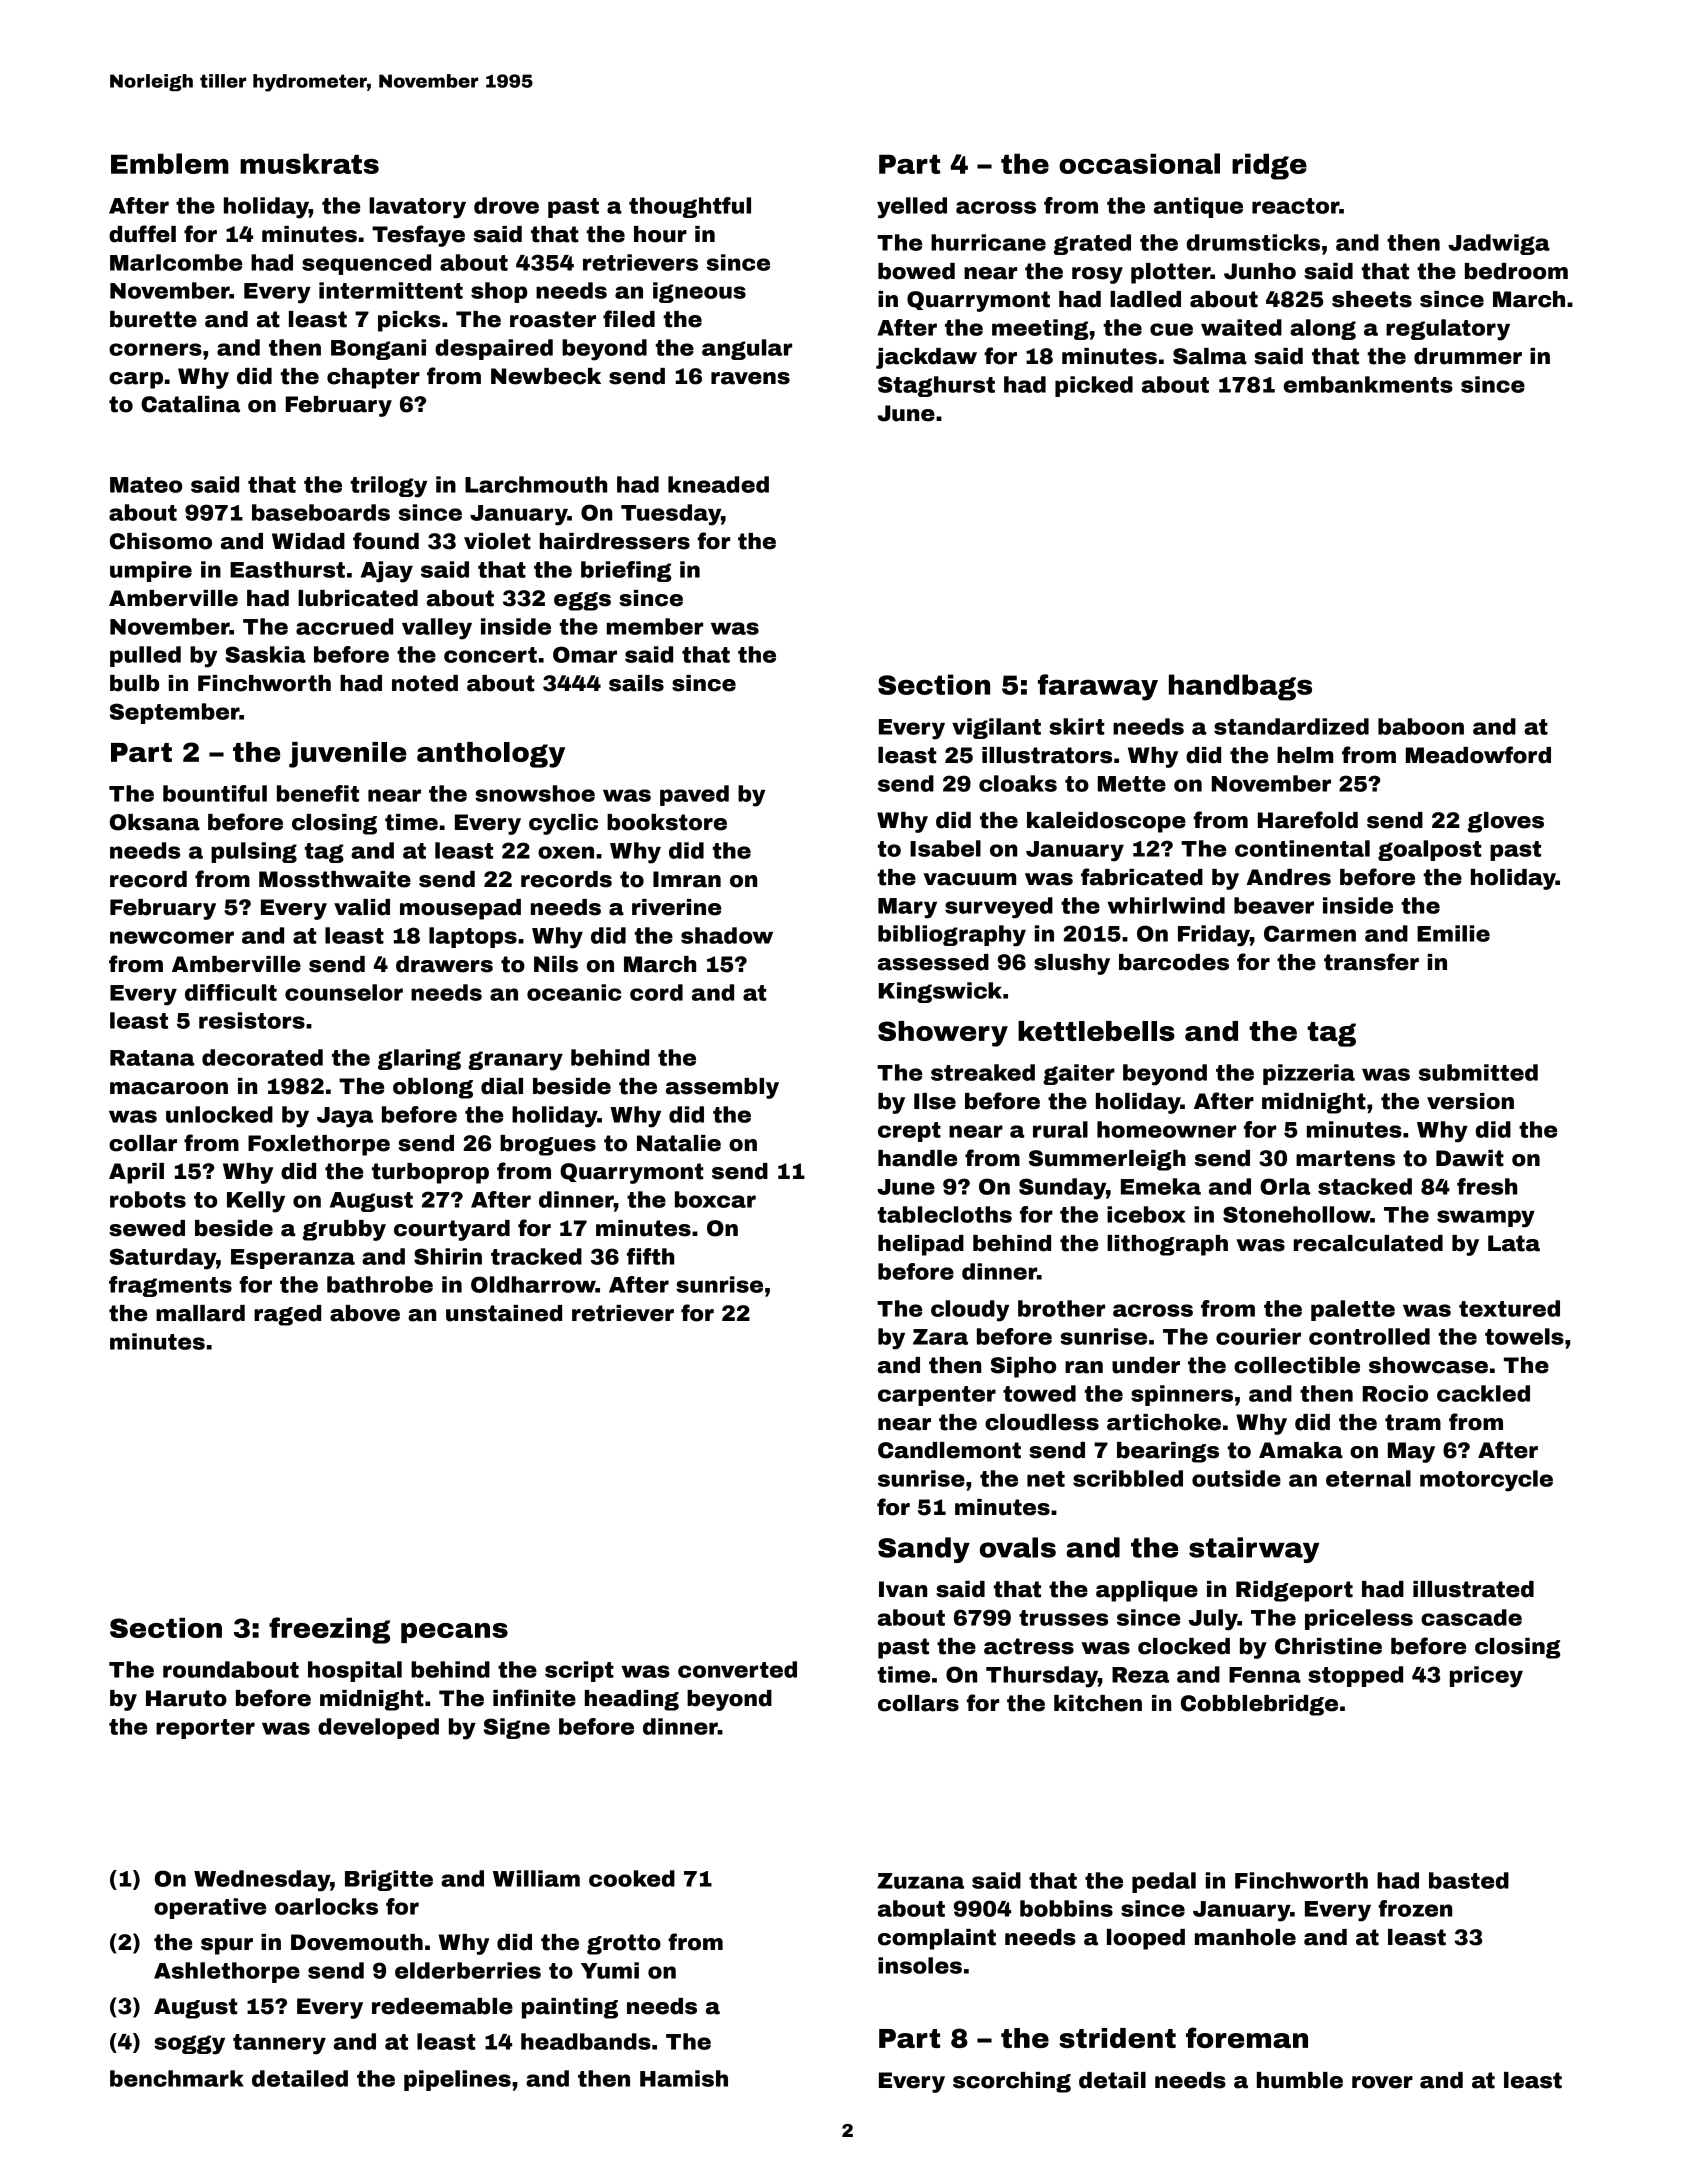  What do you see at coordinates (1040, 329) in the page?
I see `meeting` at bounding box center [1040, 329].
